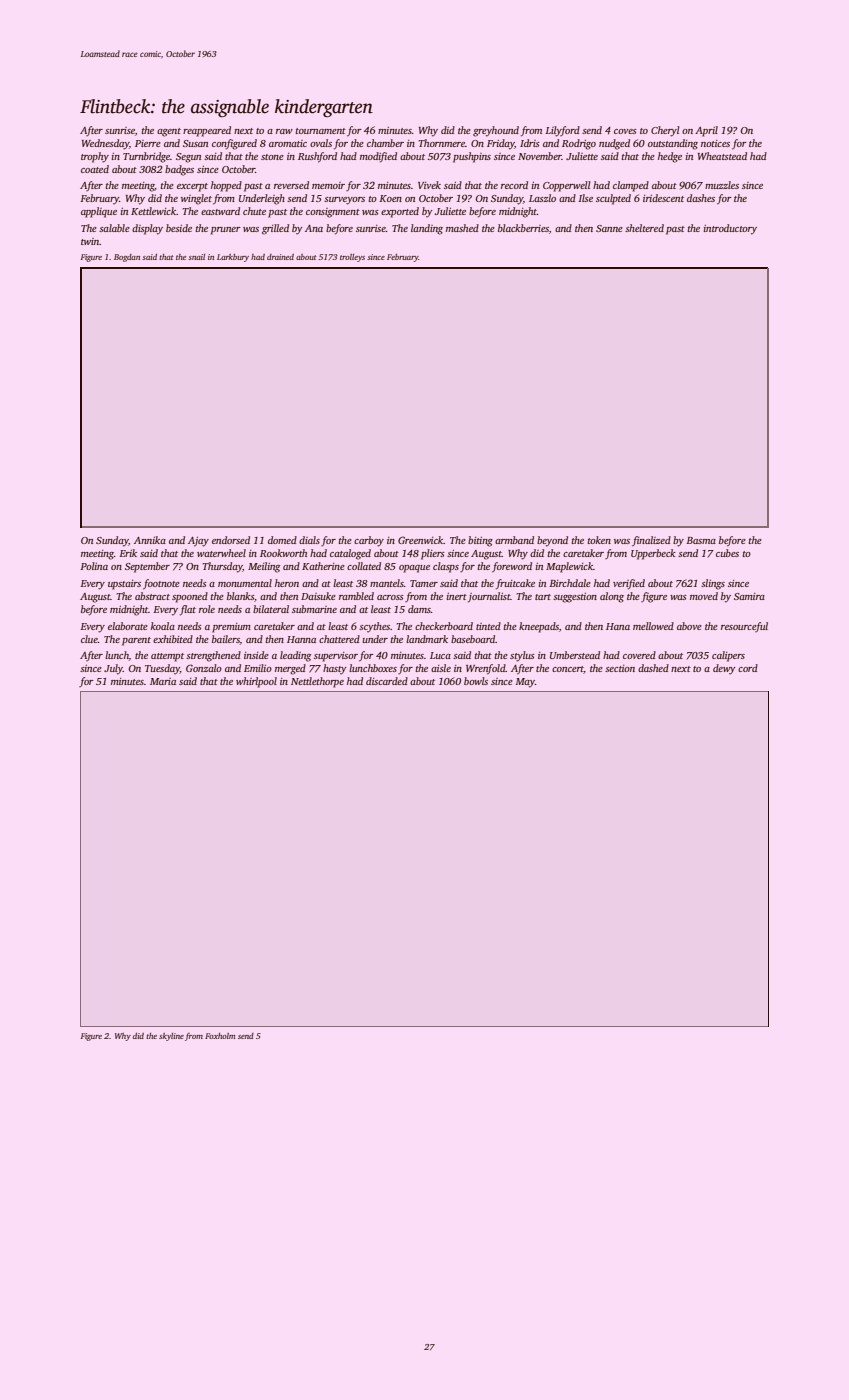  I want to click on Thornmere, so click(442, 143).
